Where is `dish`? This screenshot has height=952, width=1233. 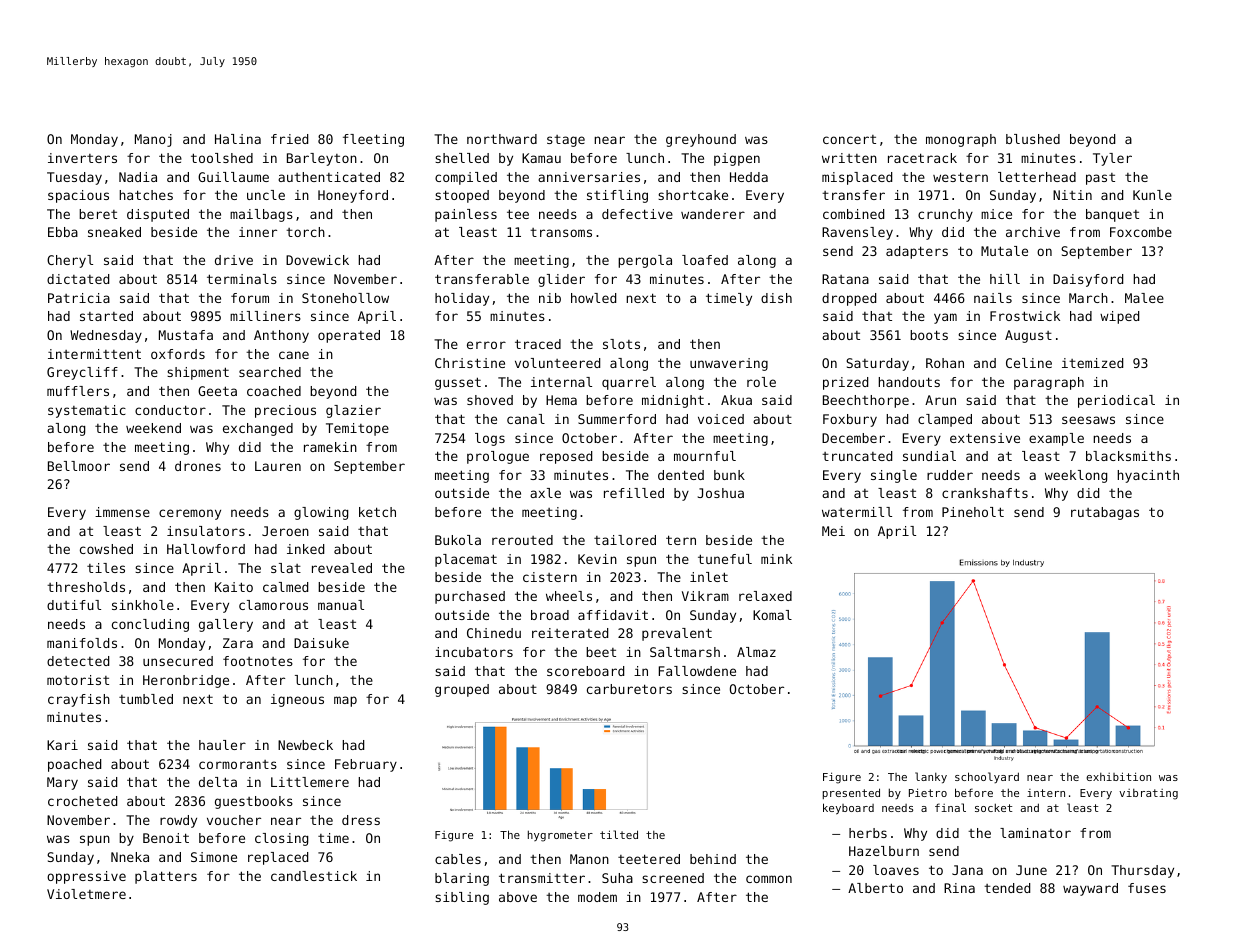
dish is located at coordinates (776, 298).
